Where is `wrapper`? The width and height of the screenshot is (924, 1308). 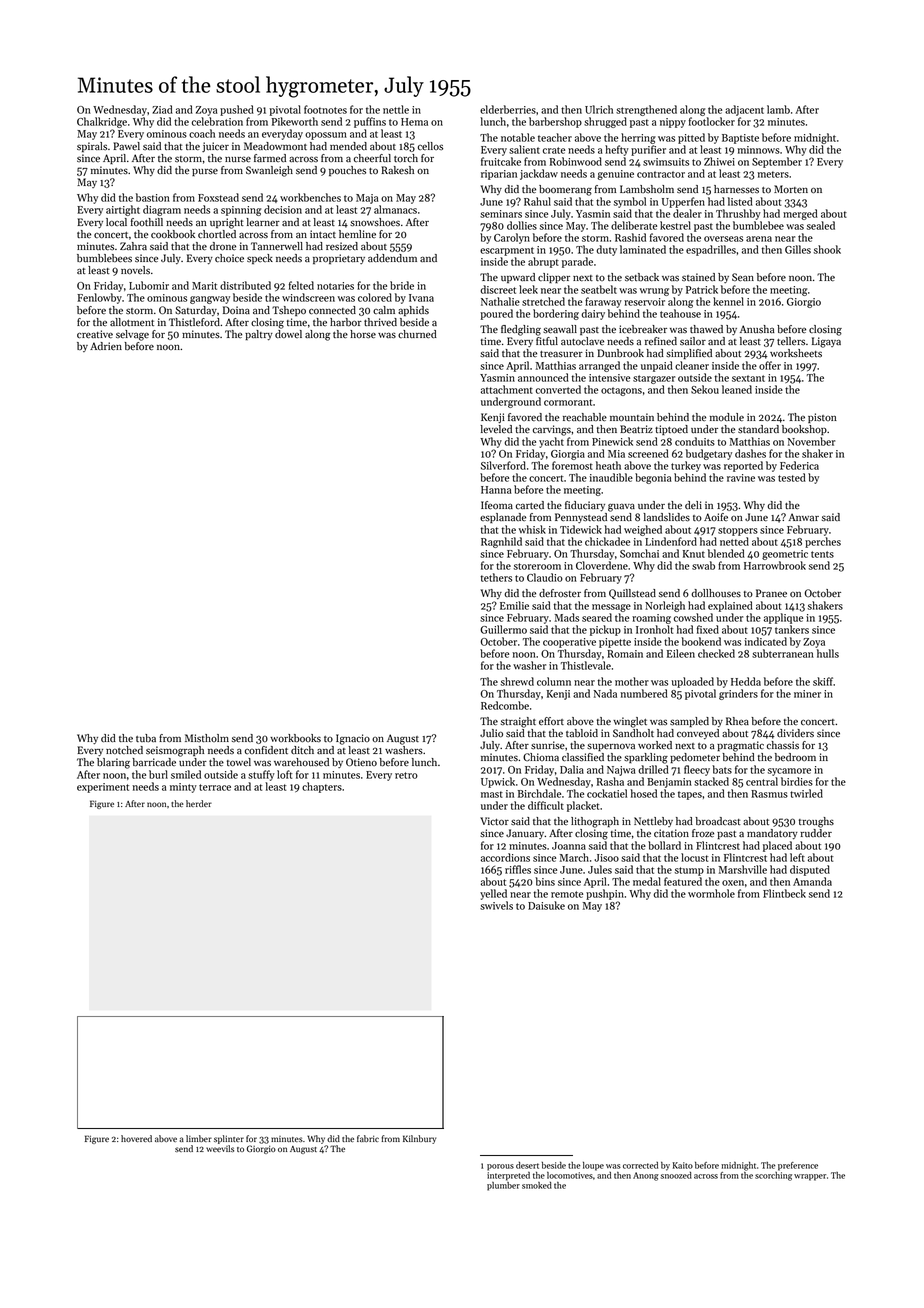
wrapper is located at coordinates (810, 1177).
